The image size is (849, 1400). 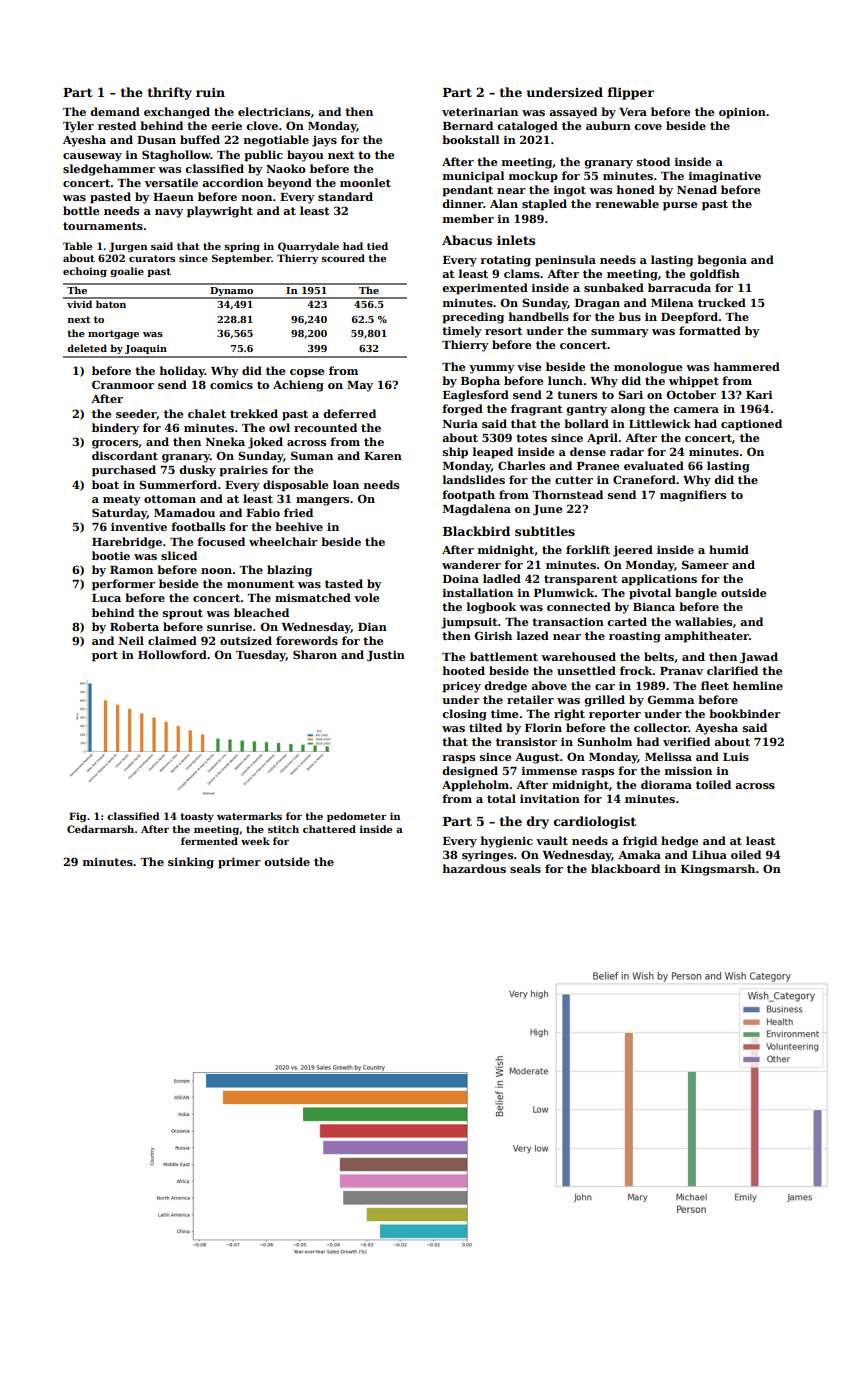 I want to click on Pranav, so click(x=681, y=671).
